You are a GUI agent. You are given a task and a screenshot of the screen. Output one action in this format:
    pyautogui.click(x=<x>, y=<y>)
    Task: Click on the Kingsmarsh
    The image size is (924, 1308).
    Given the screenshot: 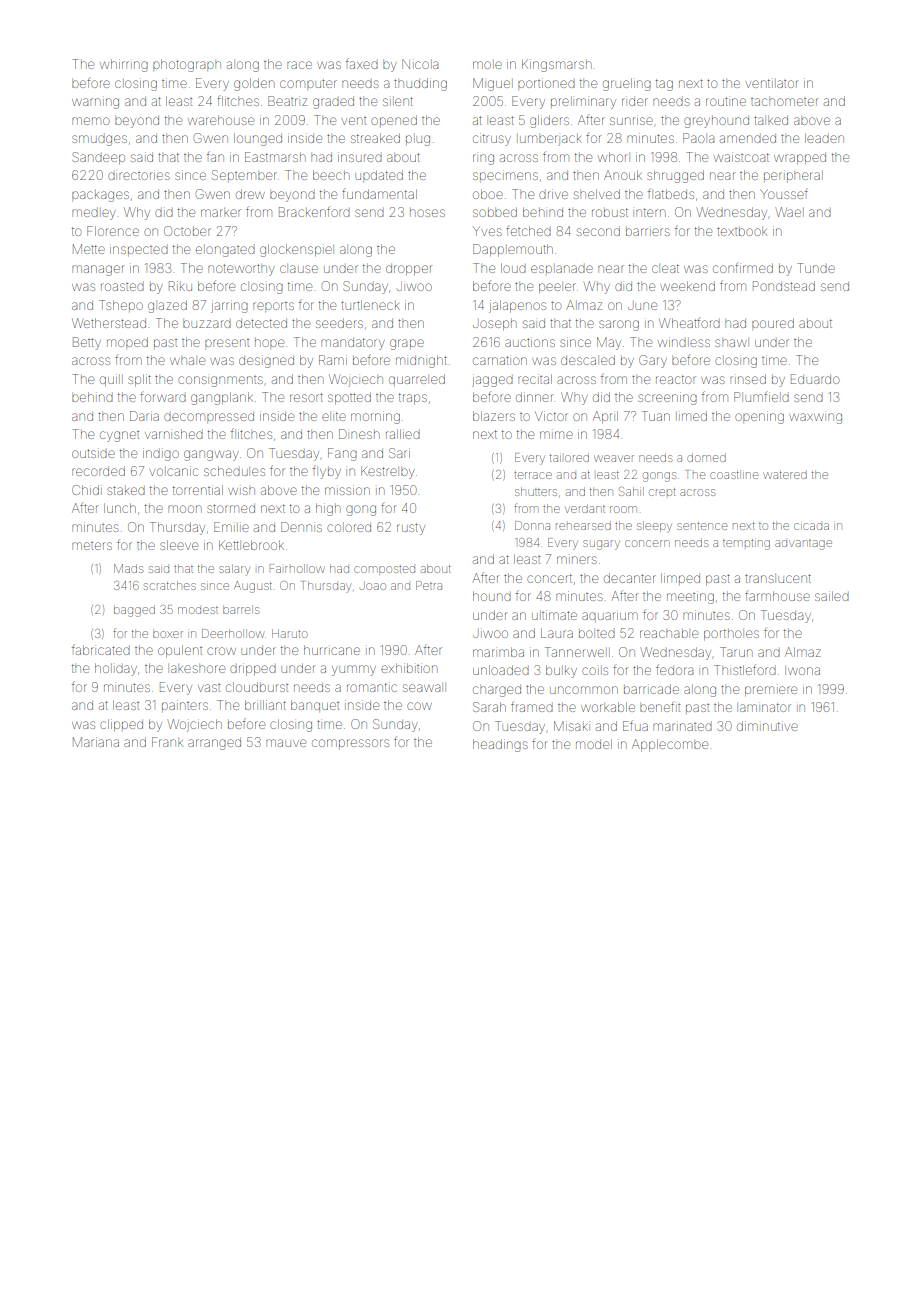 What is the action you would take?
    pyautogui.click(x=556, y=65)
